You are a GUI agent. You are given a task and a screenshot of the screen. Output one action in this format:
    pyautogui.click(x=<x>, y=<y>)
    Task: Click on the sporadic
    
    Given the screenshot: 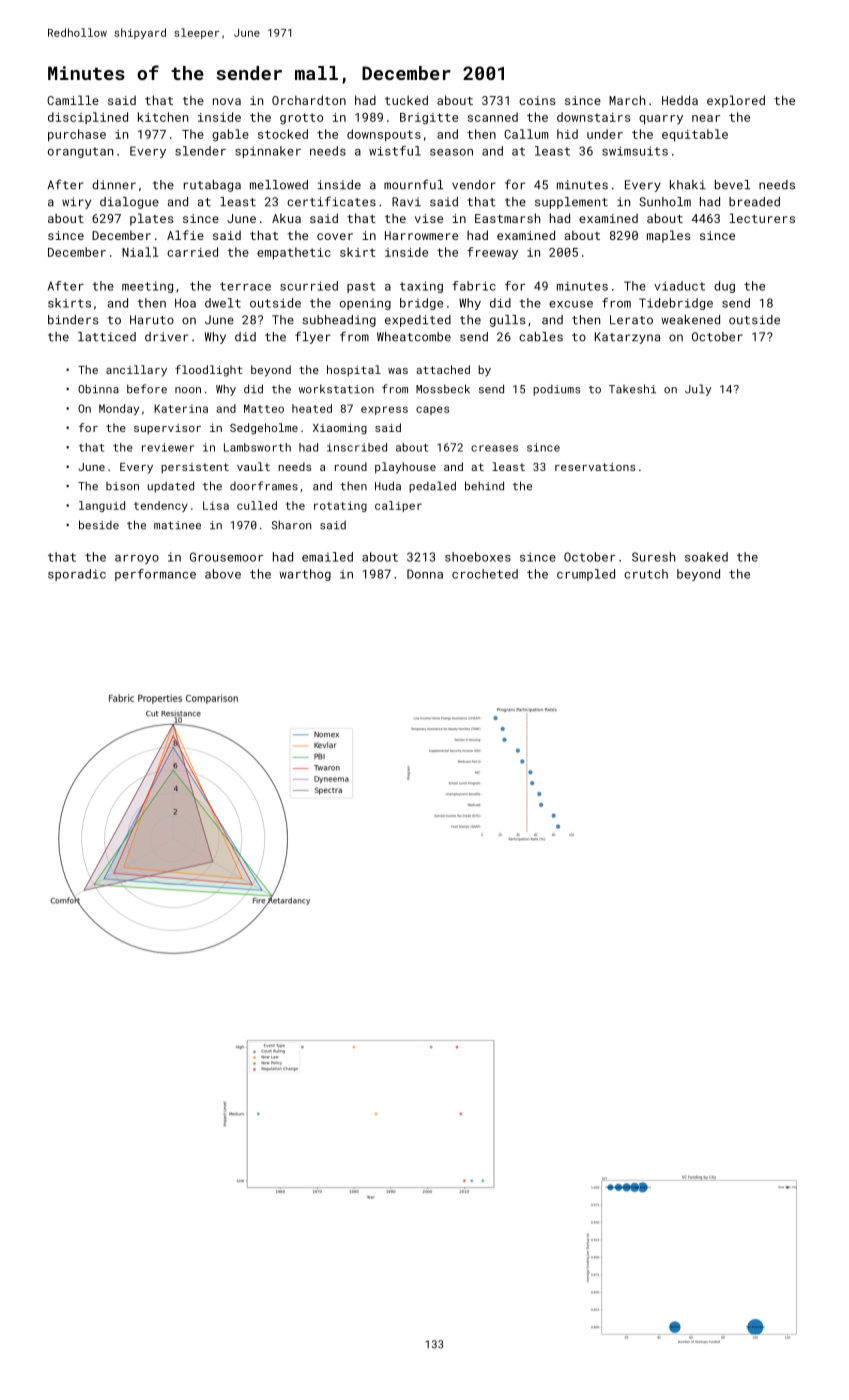 What is the action you would take?
    pyautogui.click(x=77, y=575)
